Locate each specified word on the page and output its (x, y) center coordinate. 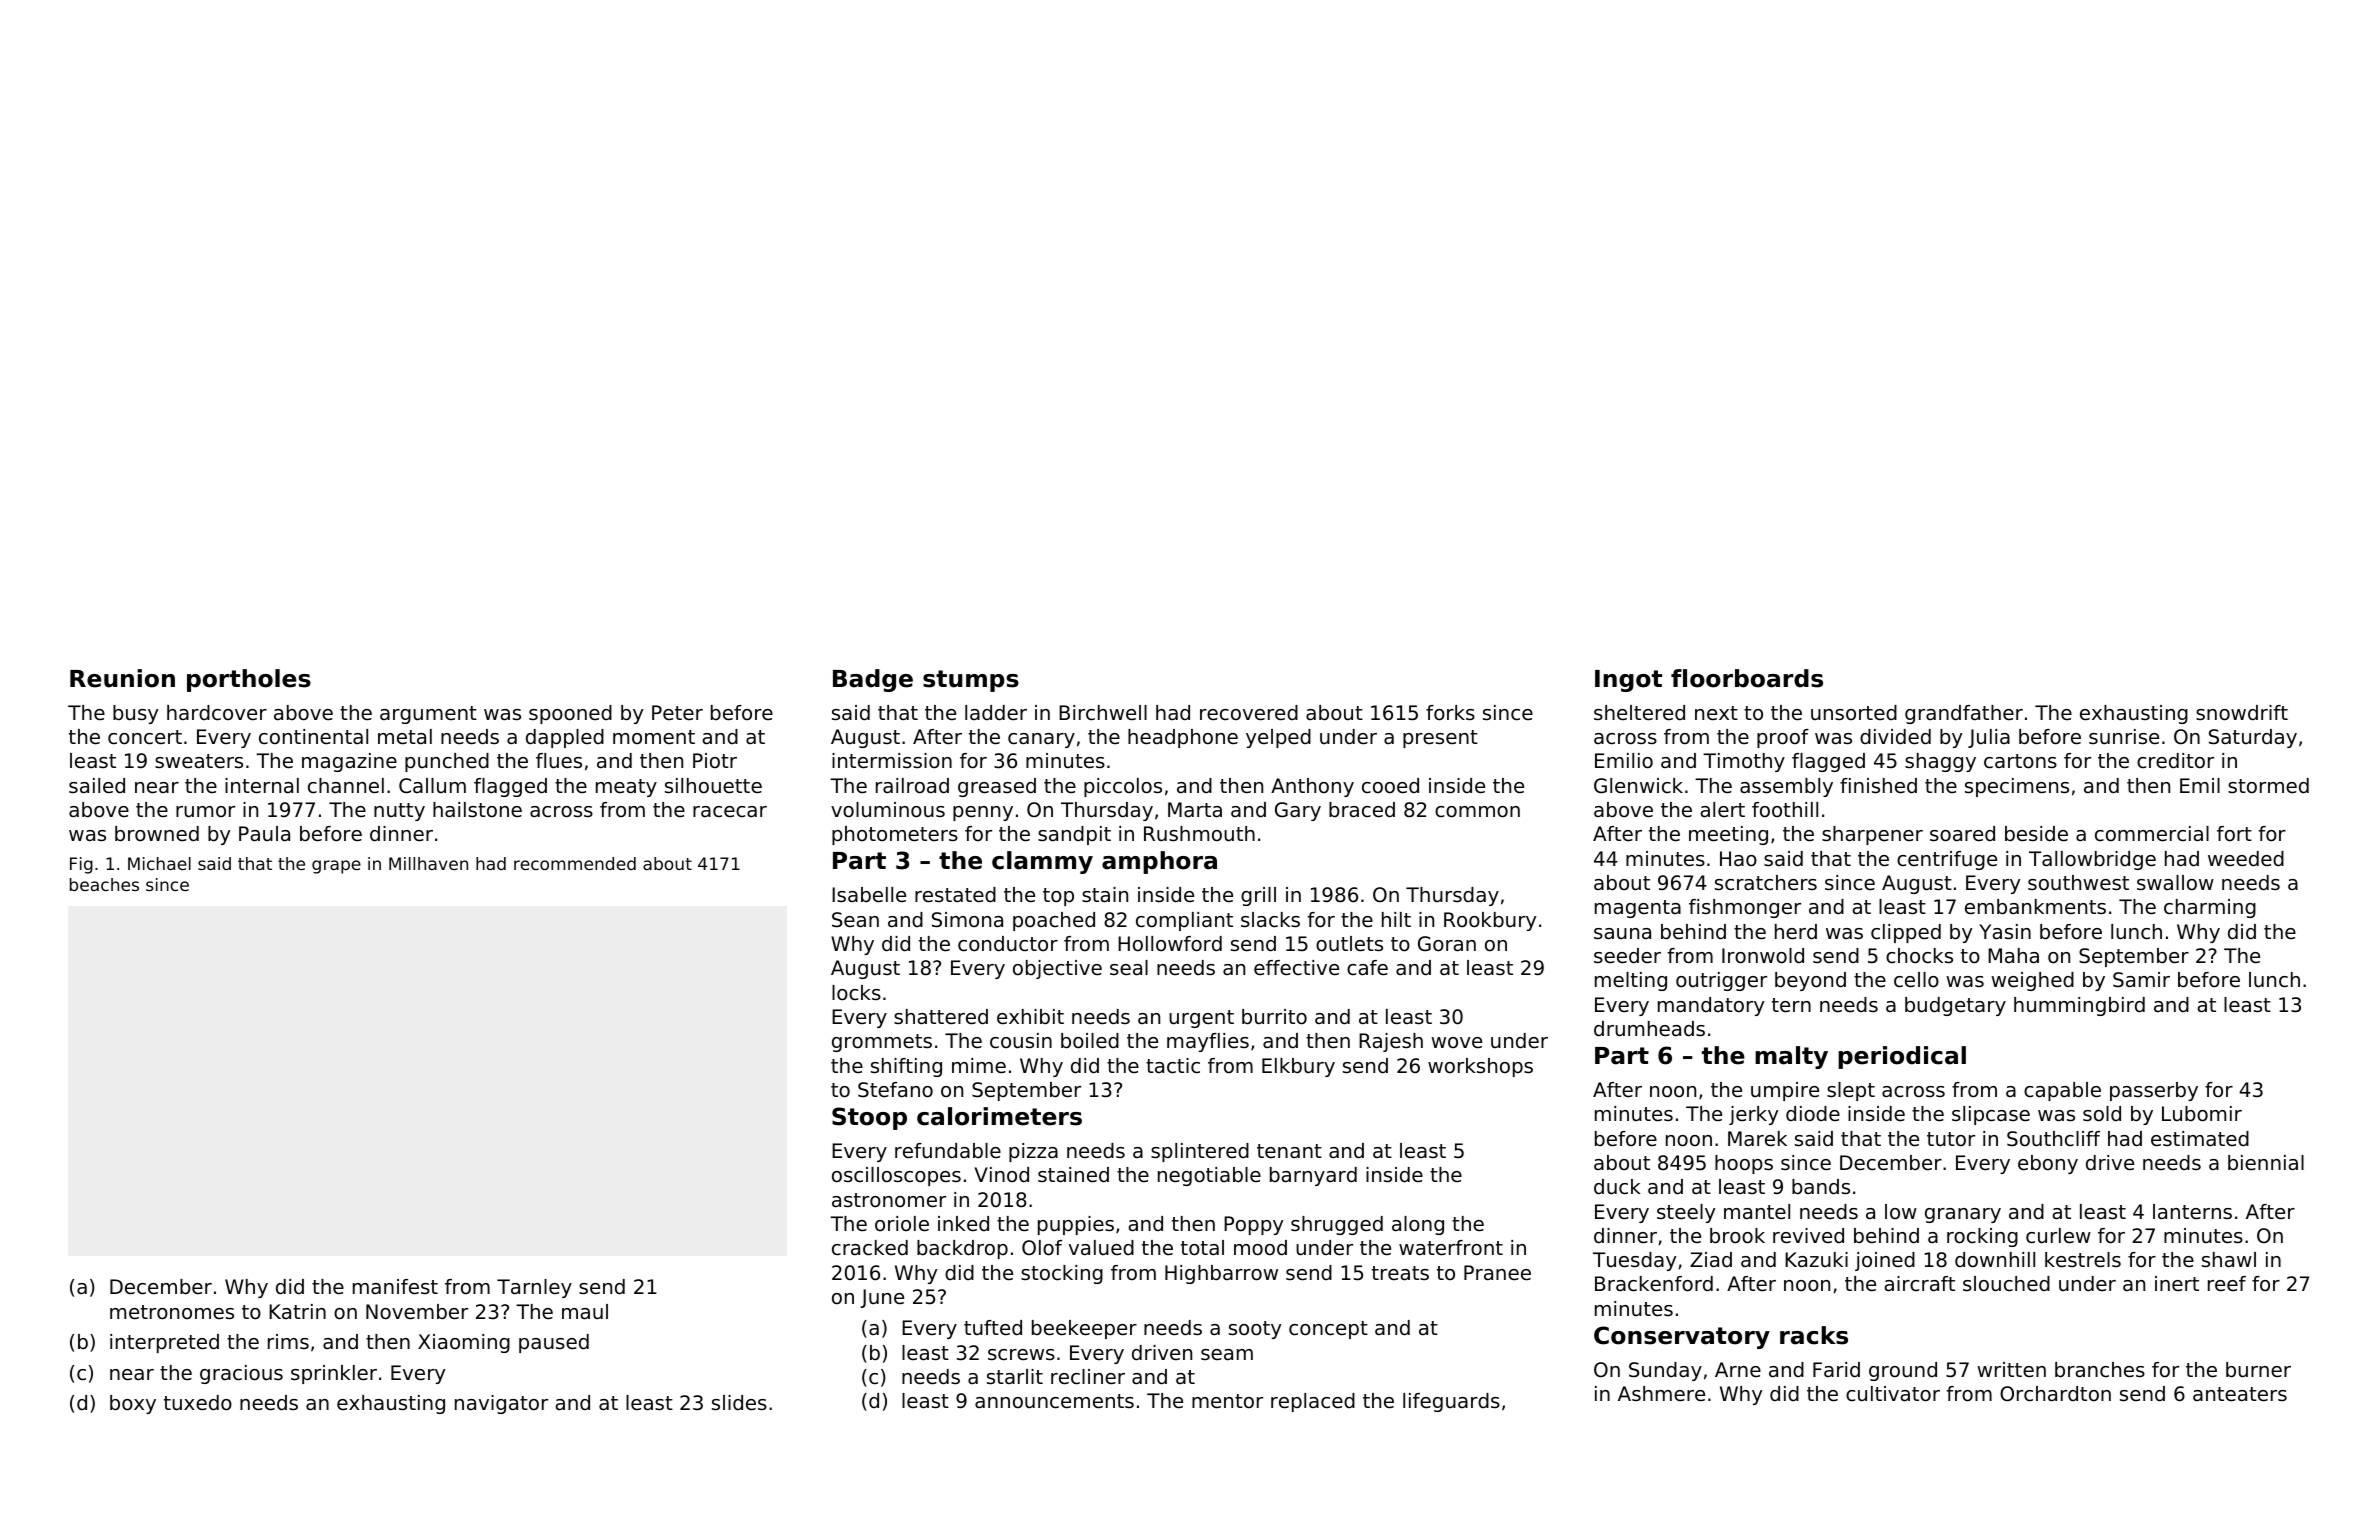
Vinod (1001, 1174)
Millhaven (428, 863)
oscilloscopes (896, 1176)
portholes (249, 680)
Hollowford (1170, 944)
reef (2227, 1284)
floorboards (1747, 678)
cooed (1390, 786)
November (417, 1312)
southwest (2078, 883)
